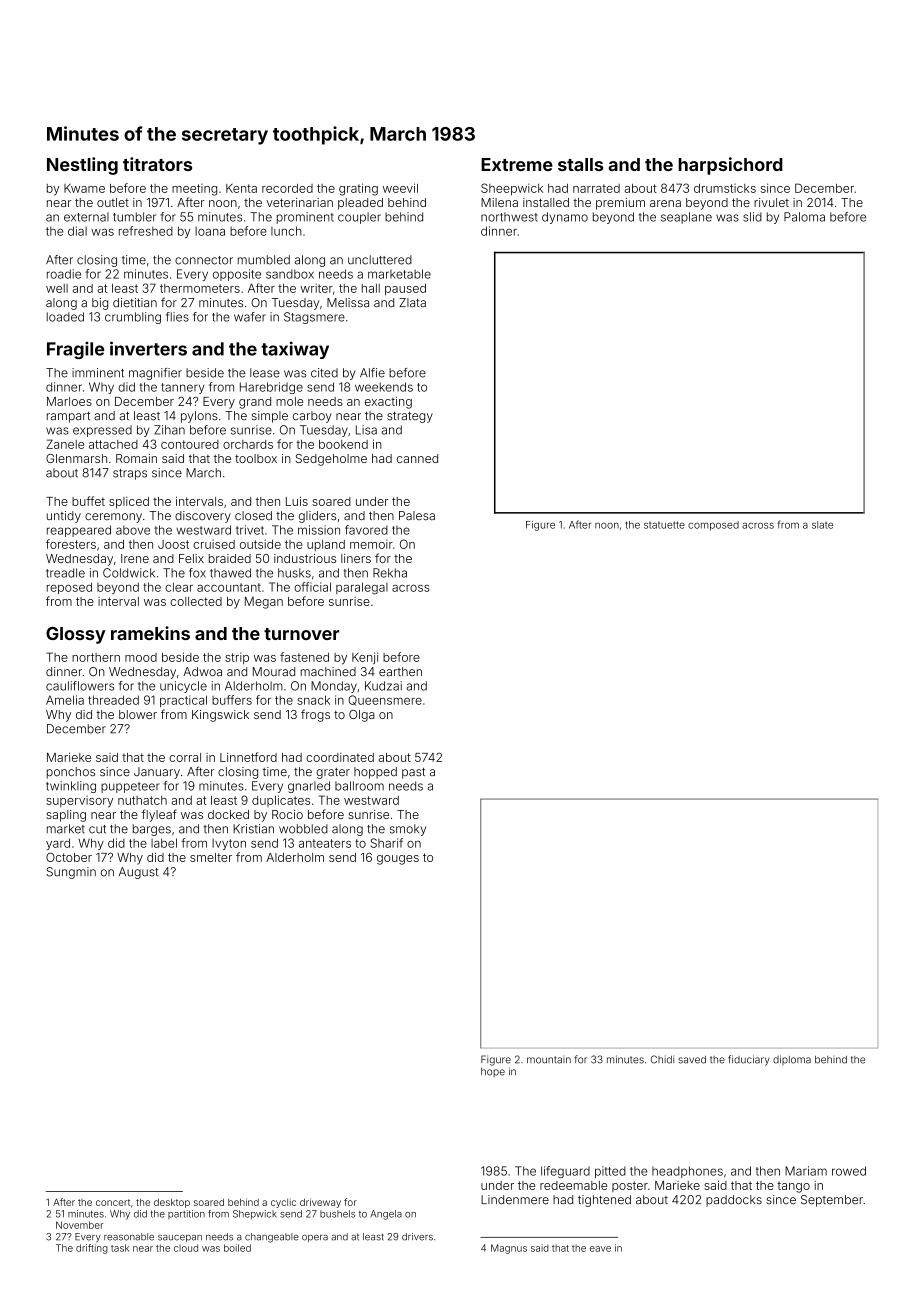  What do you see at coordinates (413, 773) in the screenshot?
I see `past` at bounding box center [413, 773].
